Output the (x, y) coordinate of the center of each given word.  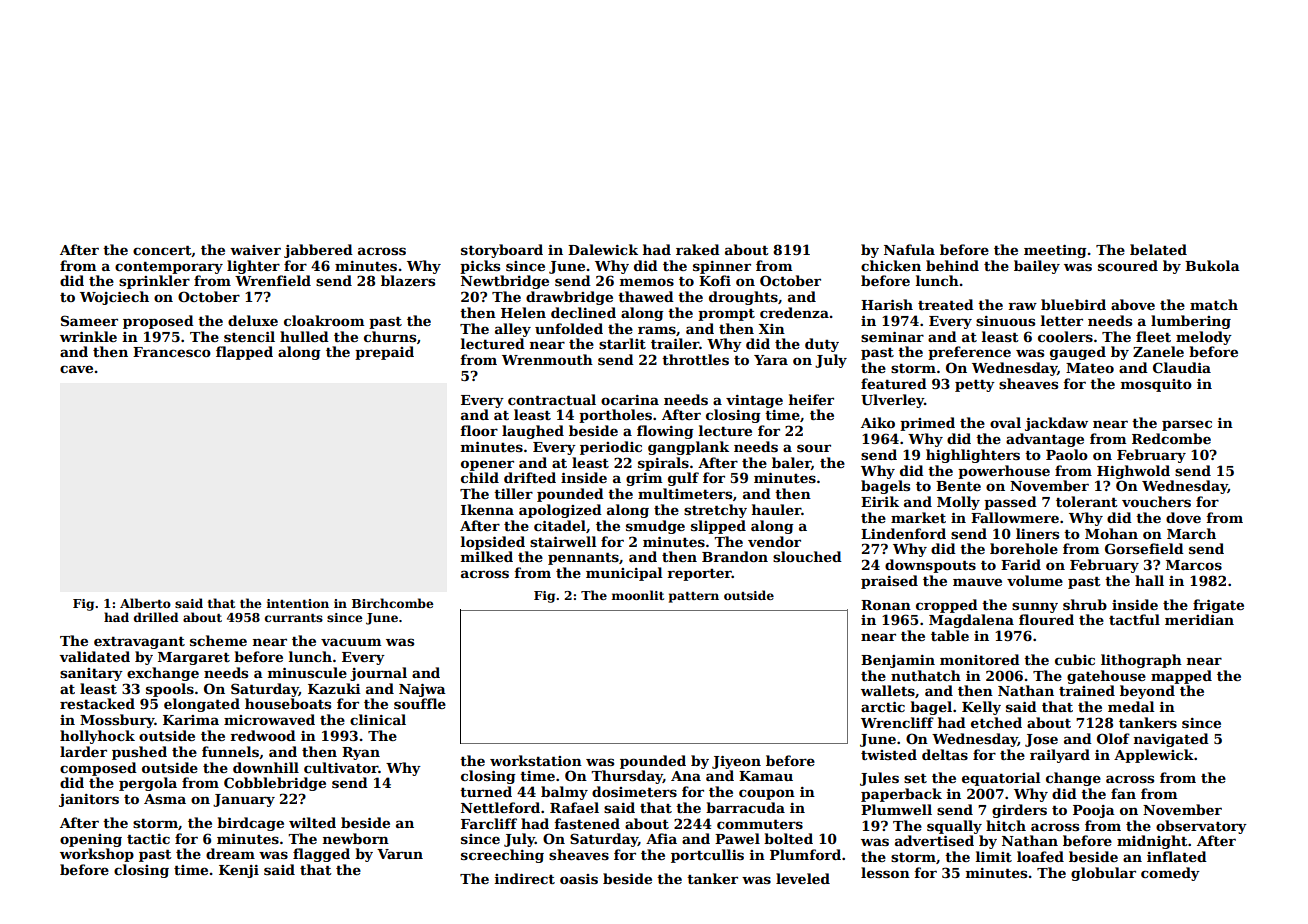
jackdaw (1056, 424)
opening (91, 840)
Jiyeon (736, 762)
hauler (776, 509)
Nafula (909, 249)
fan (1123, 793)
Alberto (145, 603)
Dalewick (603, 249)
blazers (408, 280)
